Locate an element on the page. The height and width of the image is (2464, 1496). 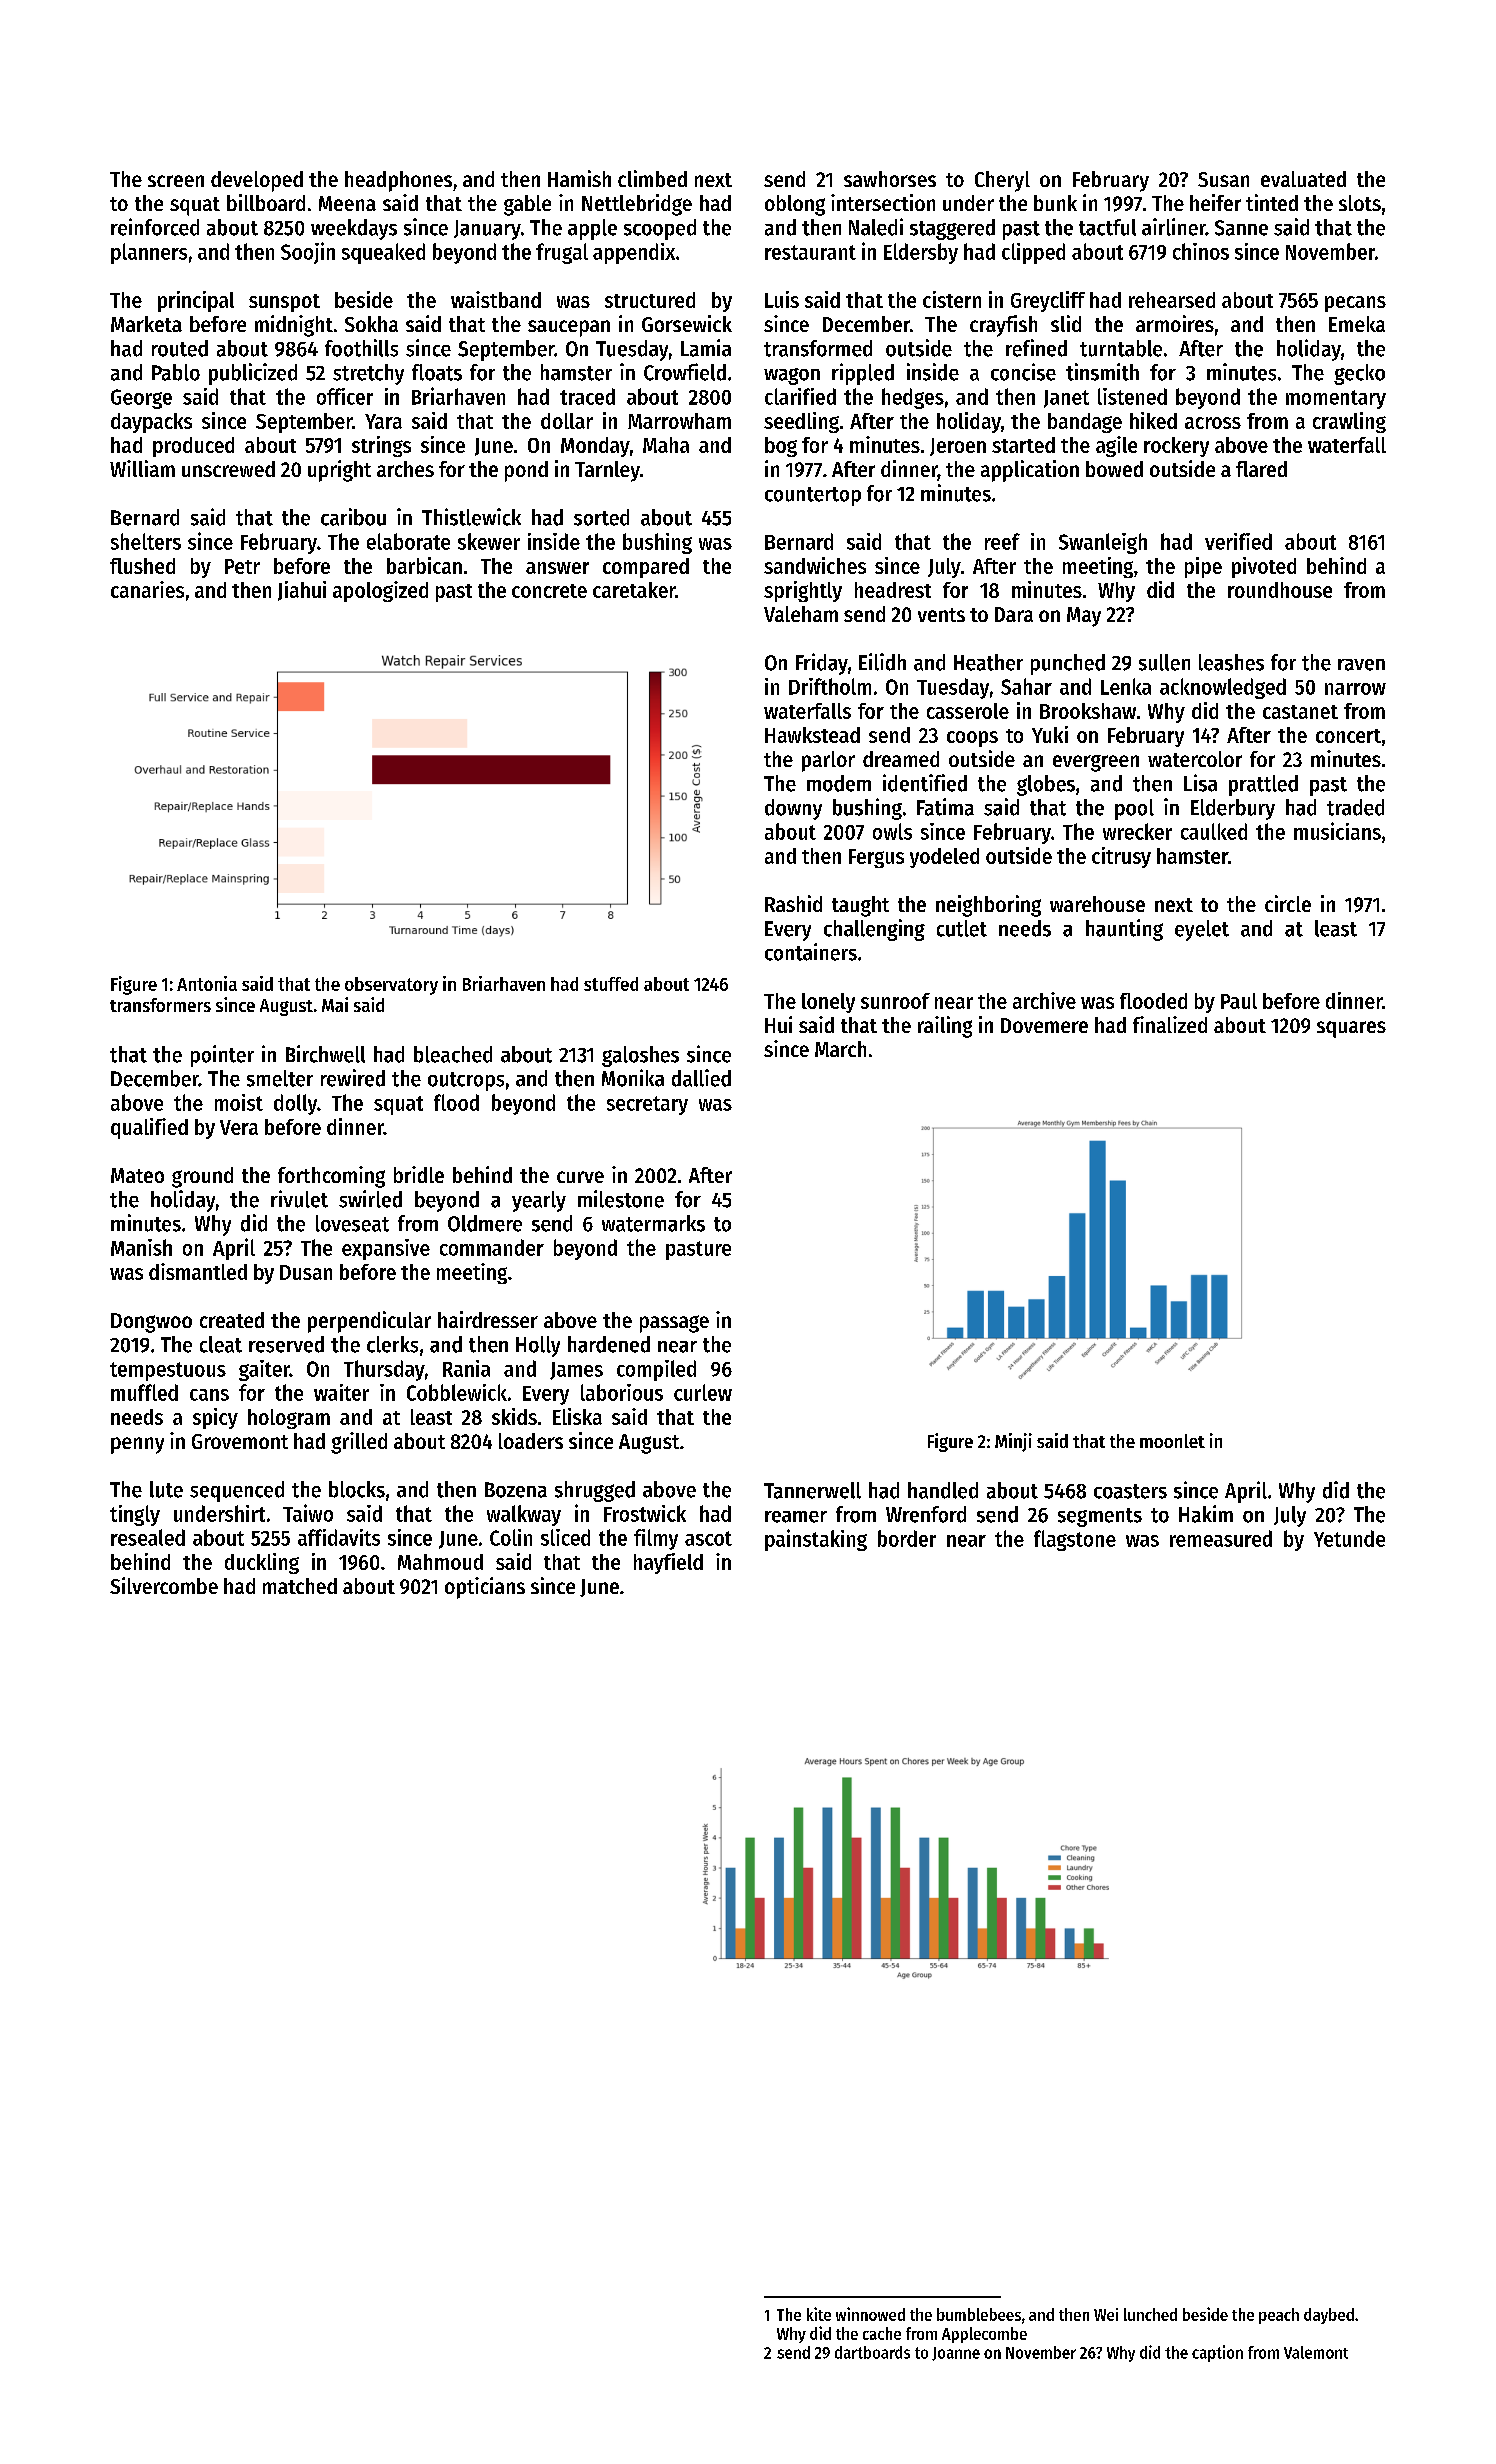
Susan is located at coordinates (1223, 179).
